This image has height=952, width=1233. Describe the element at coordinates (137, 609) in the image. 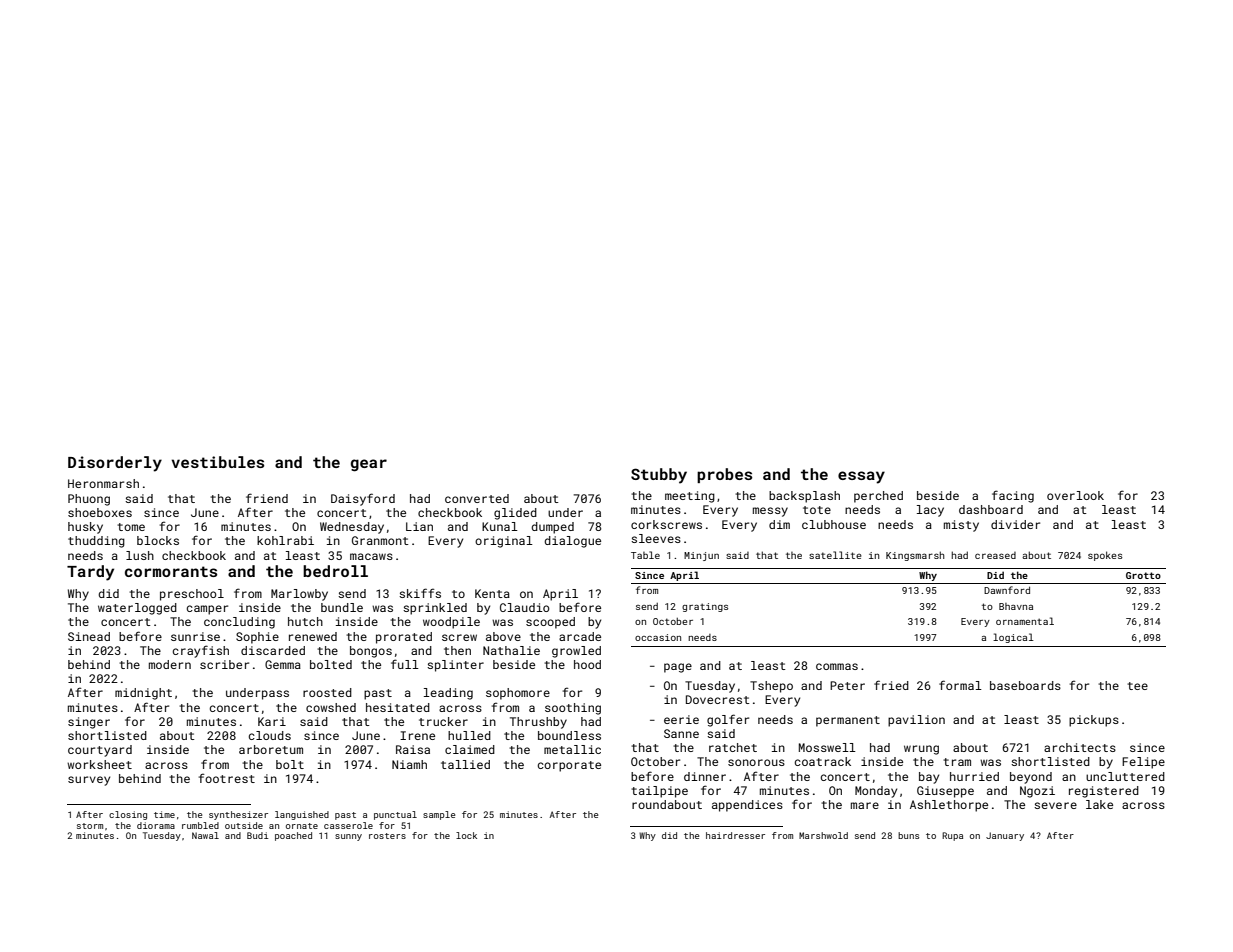

I see `waterlogged` at that location.
